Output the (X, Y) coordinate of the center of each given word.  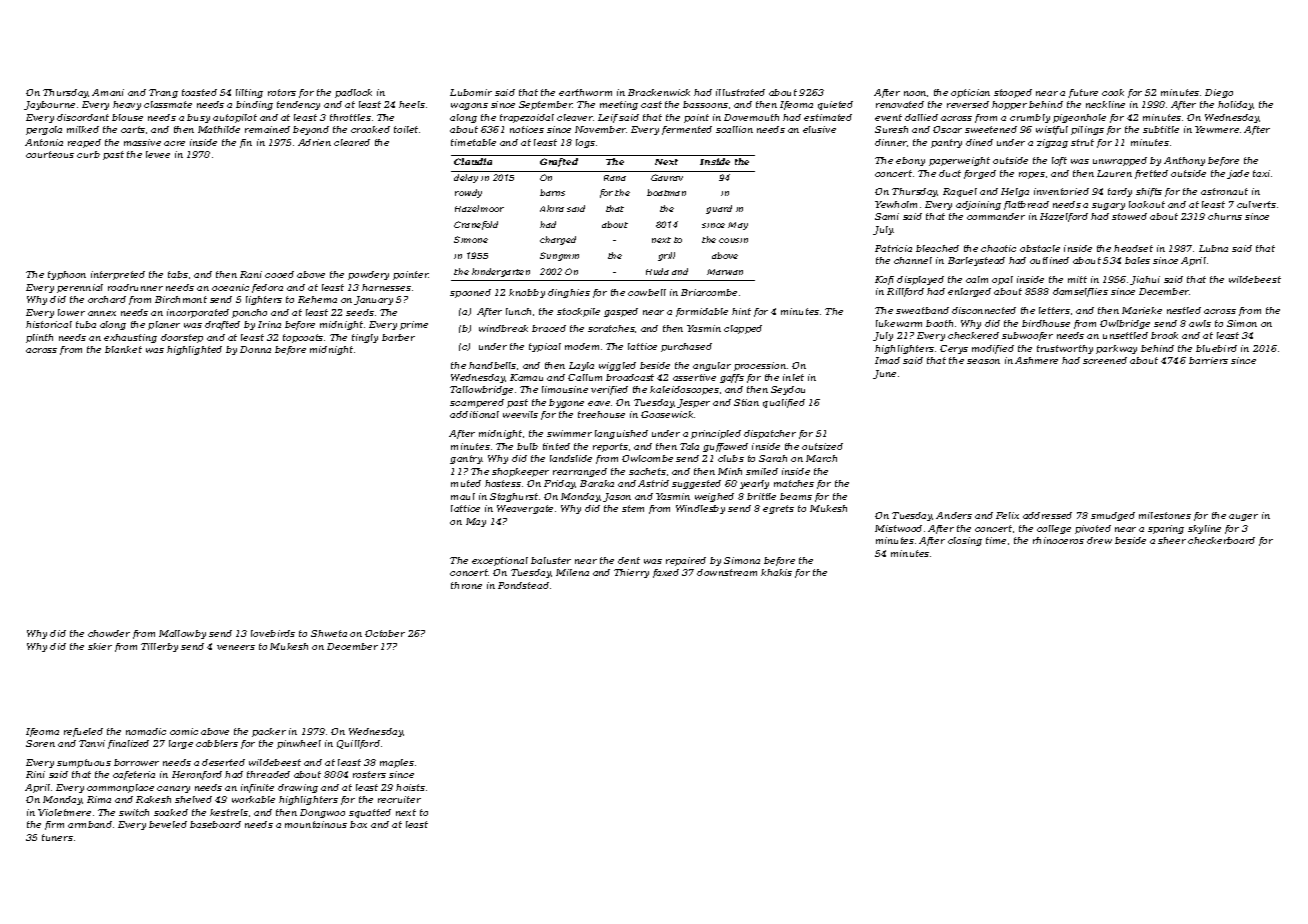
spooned (470, 293)
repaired (686, 561)
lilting (249, 93)
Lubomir (471, 92)
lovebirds (273, 633)
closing (965, 541)
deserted (223, 762)
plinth (39, 338)
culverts (1256, 204)
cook (1113, 92)
